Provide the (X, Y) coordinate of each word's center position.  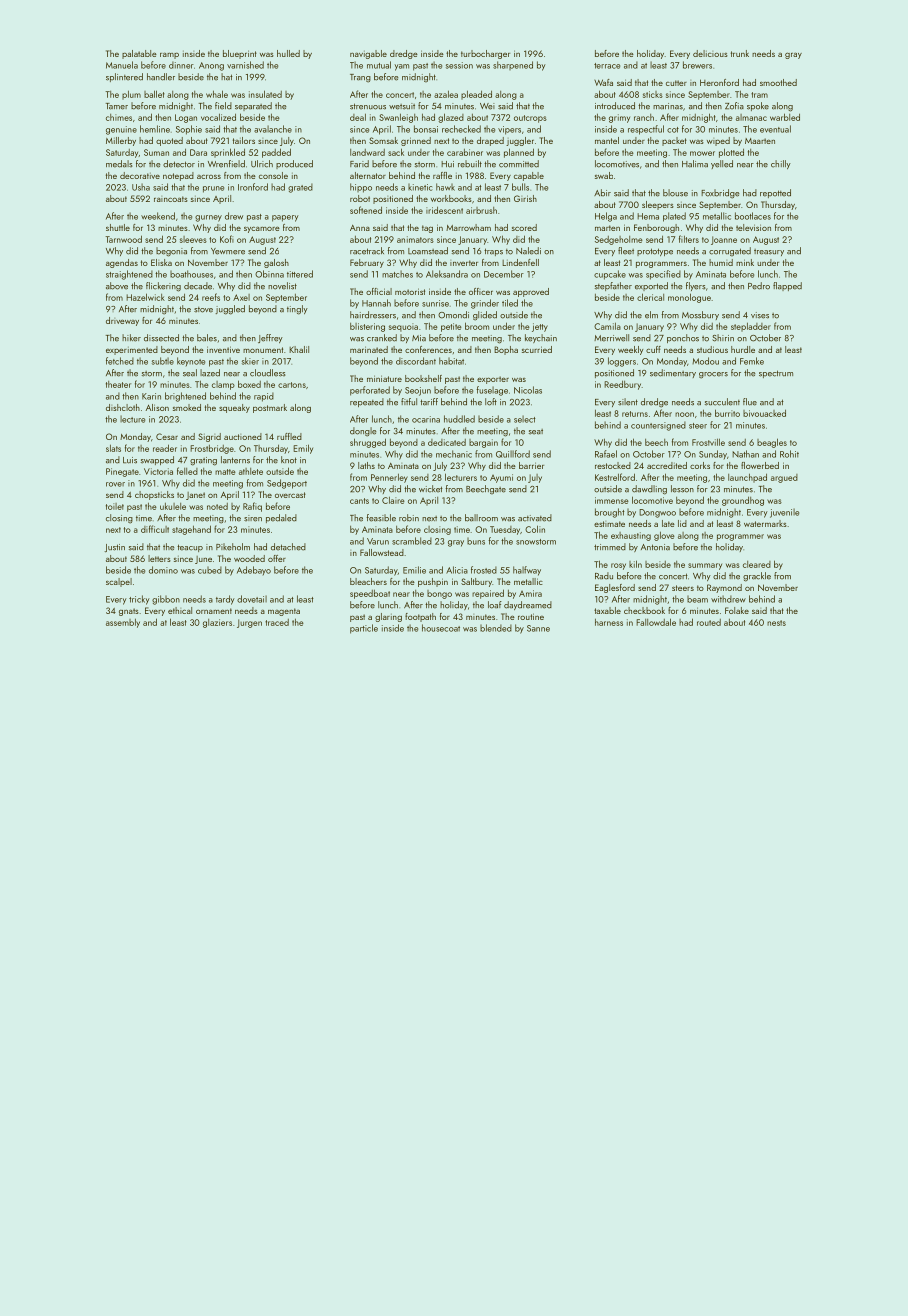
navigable (368, 54)
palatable (139, 54)
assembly (123, 623)
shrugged (368, 443)
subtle (163, 361)
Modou (705, 361)
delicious (710, 53)
